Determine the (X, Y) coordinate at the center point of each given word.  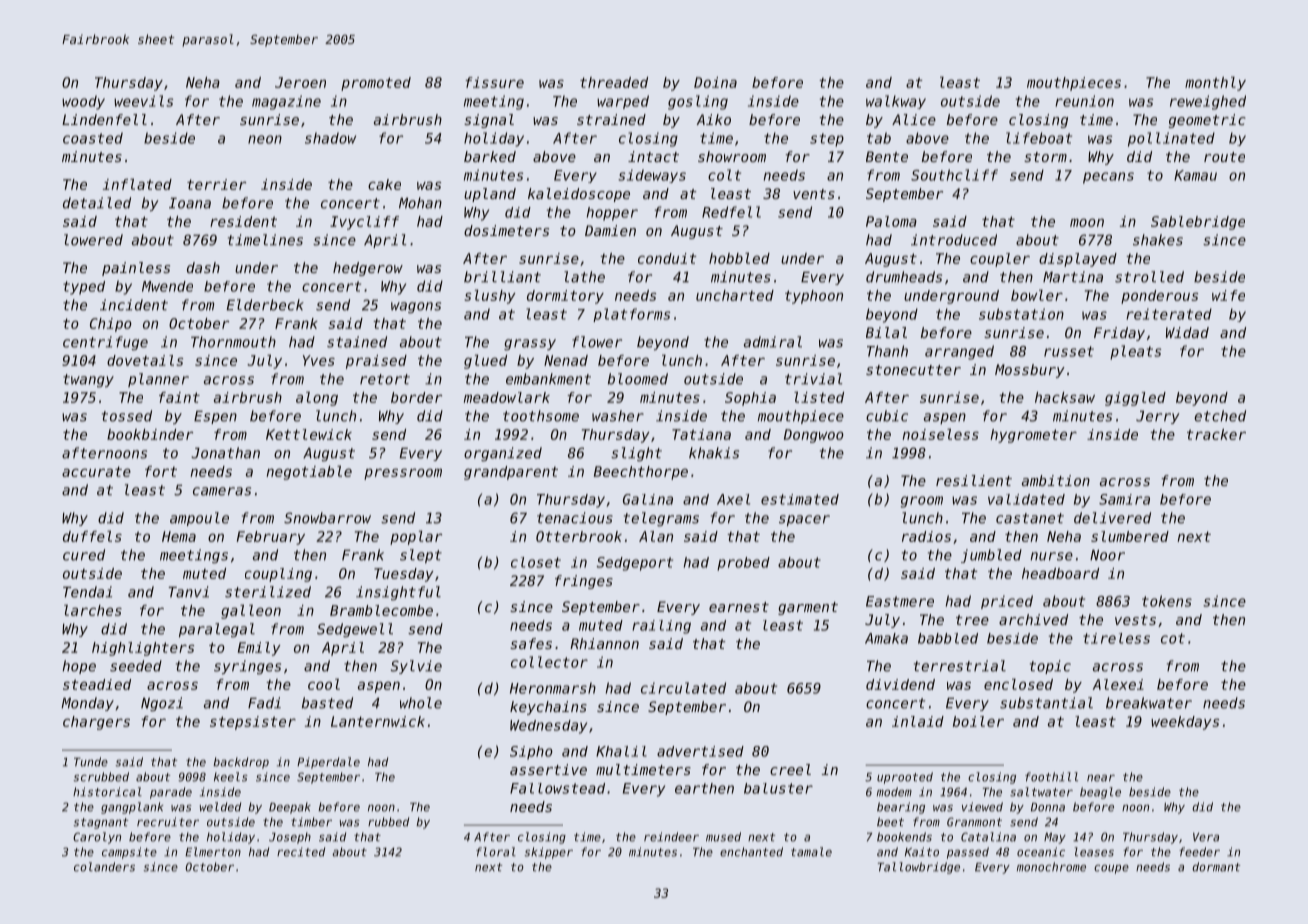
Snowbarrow (327, 518)
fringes (584, 582)
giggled (1135, 399)
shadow (330, 138)
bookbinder (150, 434)
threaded (614, 82)
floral (496, 852)
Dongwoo (814, 436)
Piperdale (328, 763)
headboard (1060, 573)
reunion (1084, 101)
